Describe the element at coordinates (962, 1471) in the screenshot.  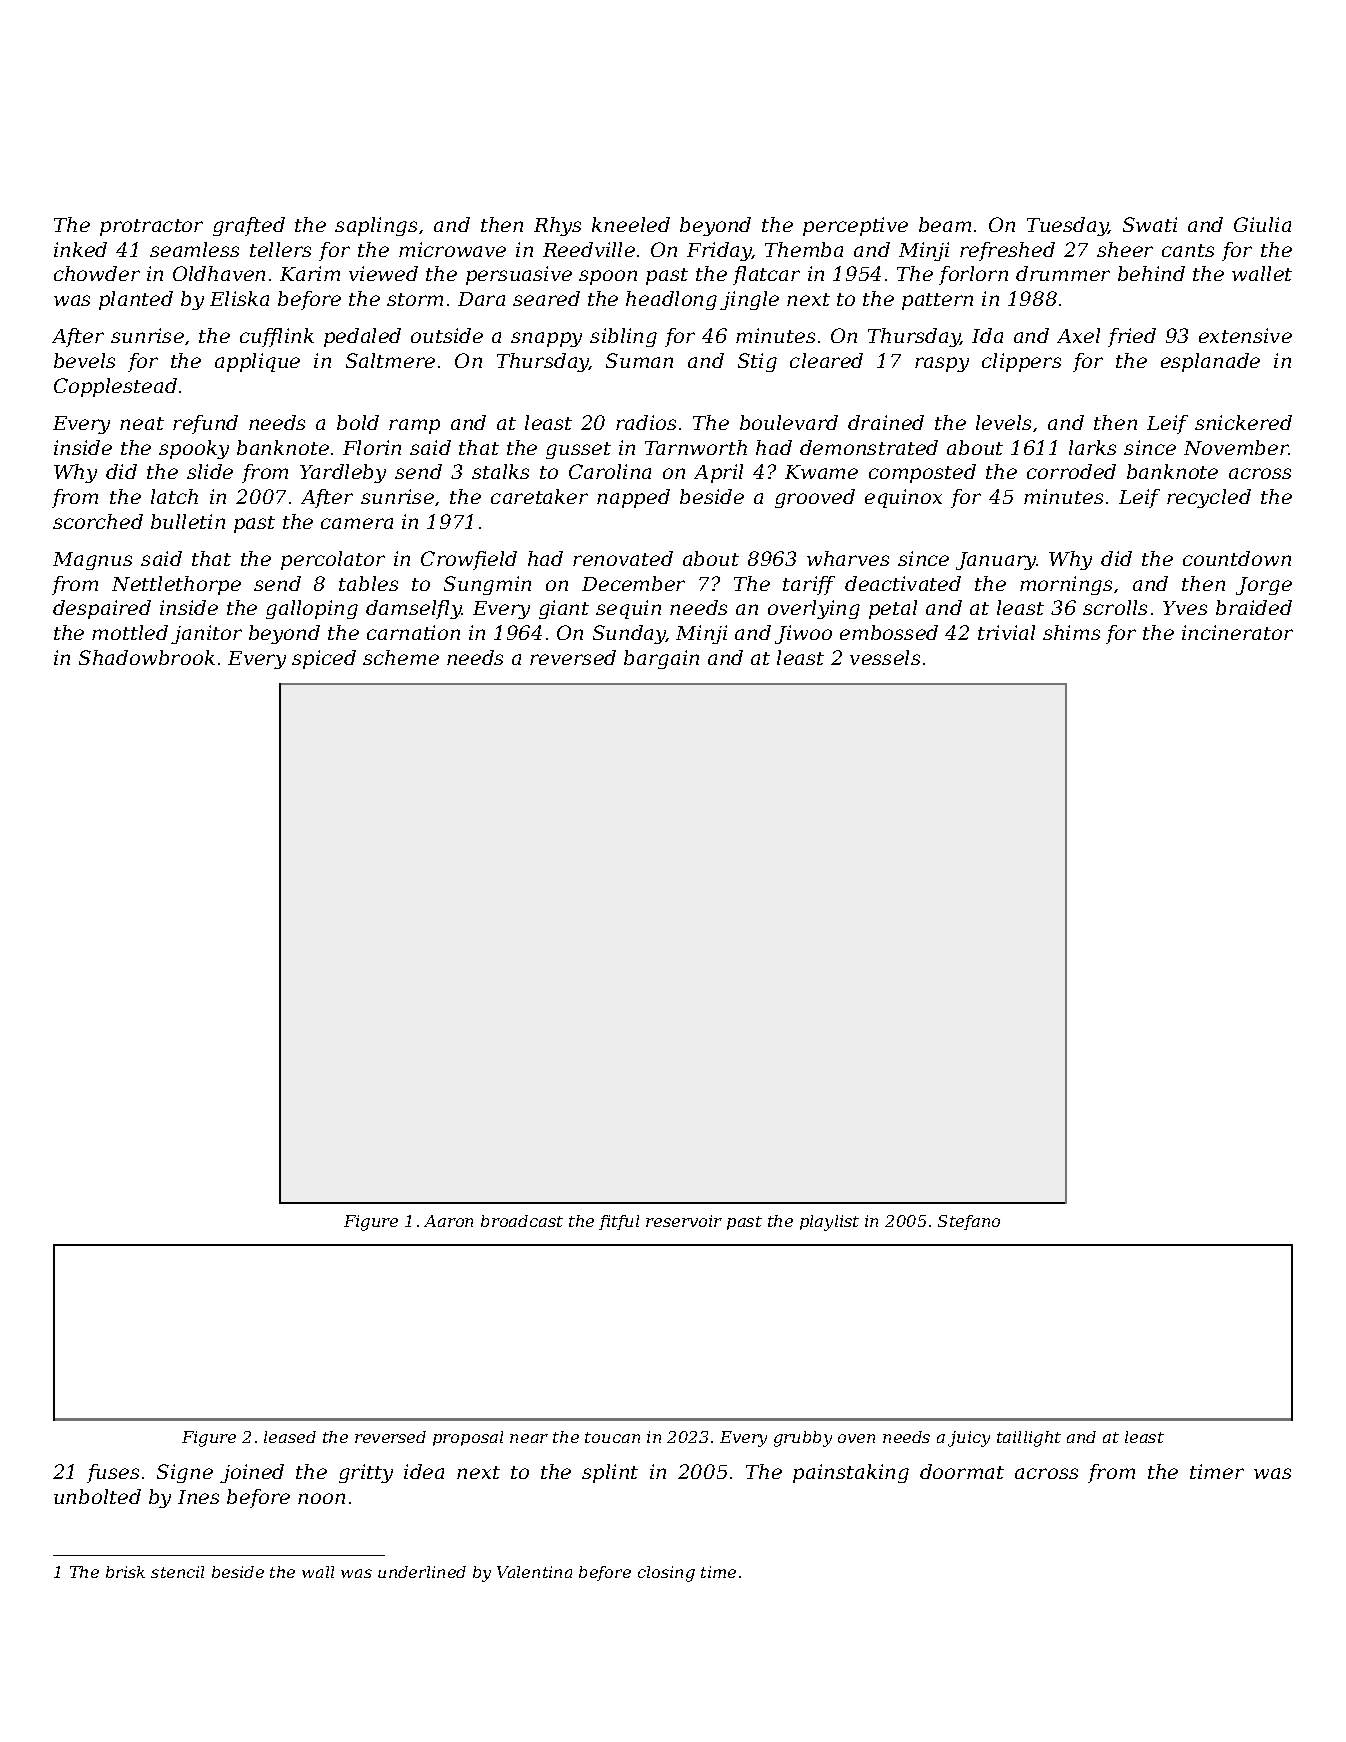
I see `doormat` at that location.
